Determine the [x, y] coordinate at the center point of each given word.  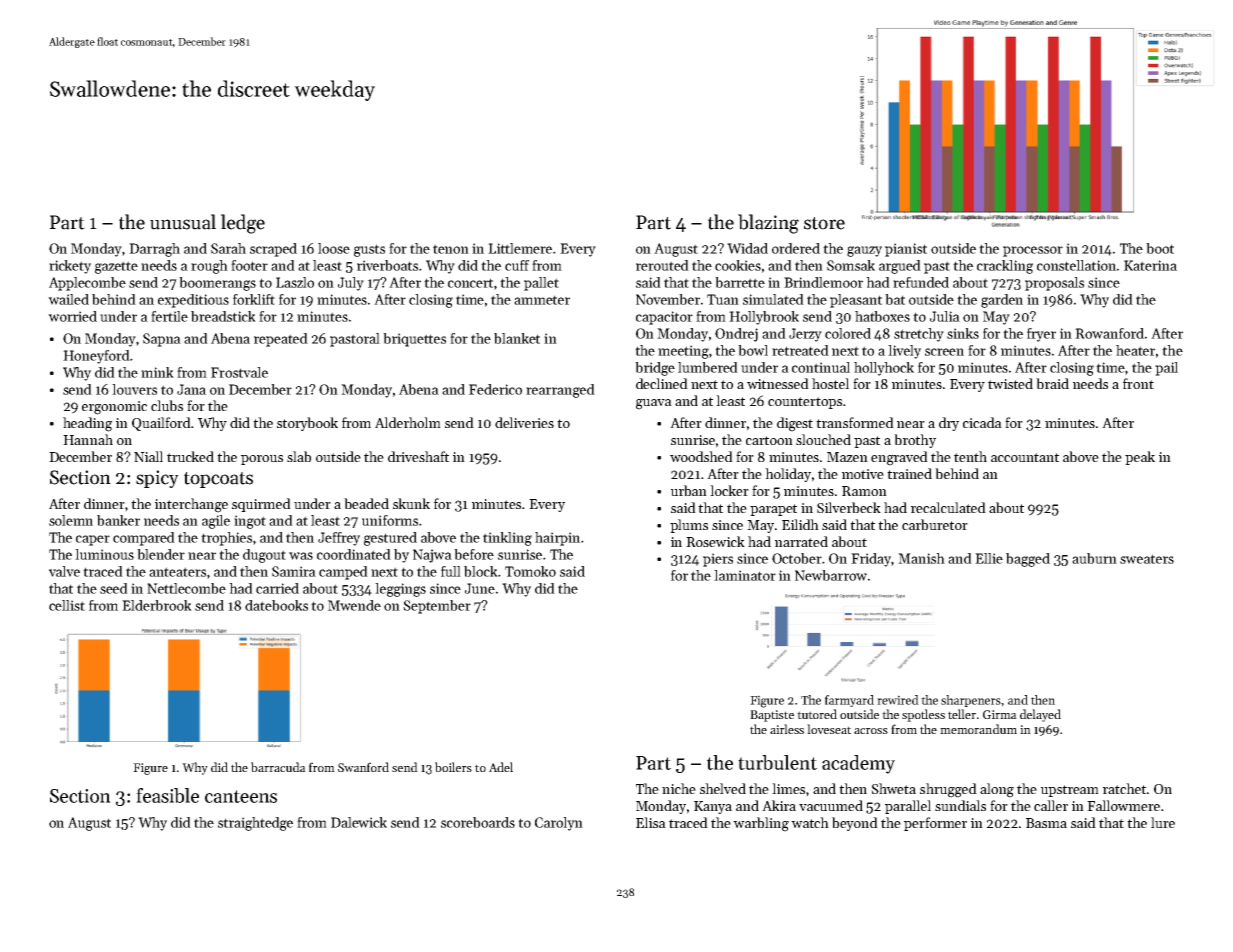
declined [662, 383]
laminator [745, 575]
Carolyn [559, 824]
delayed [1040, 715]
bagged [1028, 560]
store [824, 223]
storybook [307, 424]
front [1138, 383]
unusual [183, 222]
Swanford [363, 767]
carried [277, 588]
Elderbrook [157, 605]
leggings [400, 590]
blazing [768, 224]
